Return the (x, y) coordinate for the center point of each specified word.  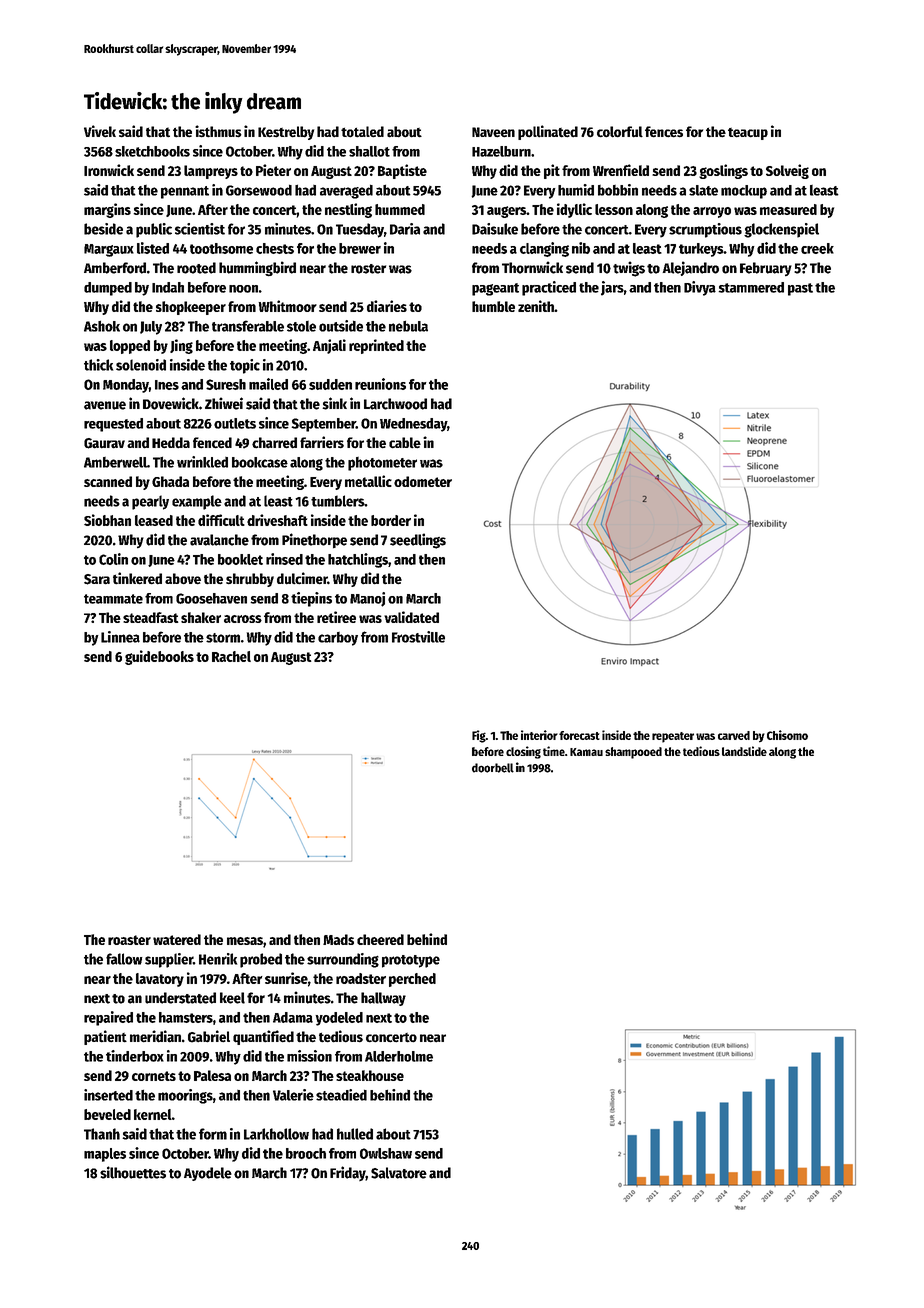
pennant (185, 192)
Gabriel (209, 1036)
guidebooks (159, 657)
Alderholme (399, 1056)
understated (180, 998)
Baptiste (402, 171)
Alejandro (690, 268)
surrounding (343, 960)
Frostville (418, 637)
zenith (536, 306)
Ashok (102, 326)
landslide (744, 751)
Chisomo (787, 735)
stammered (751, 287)
